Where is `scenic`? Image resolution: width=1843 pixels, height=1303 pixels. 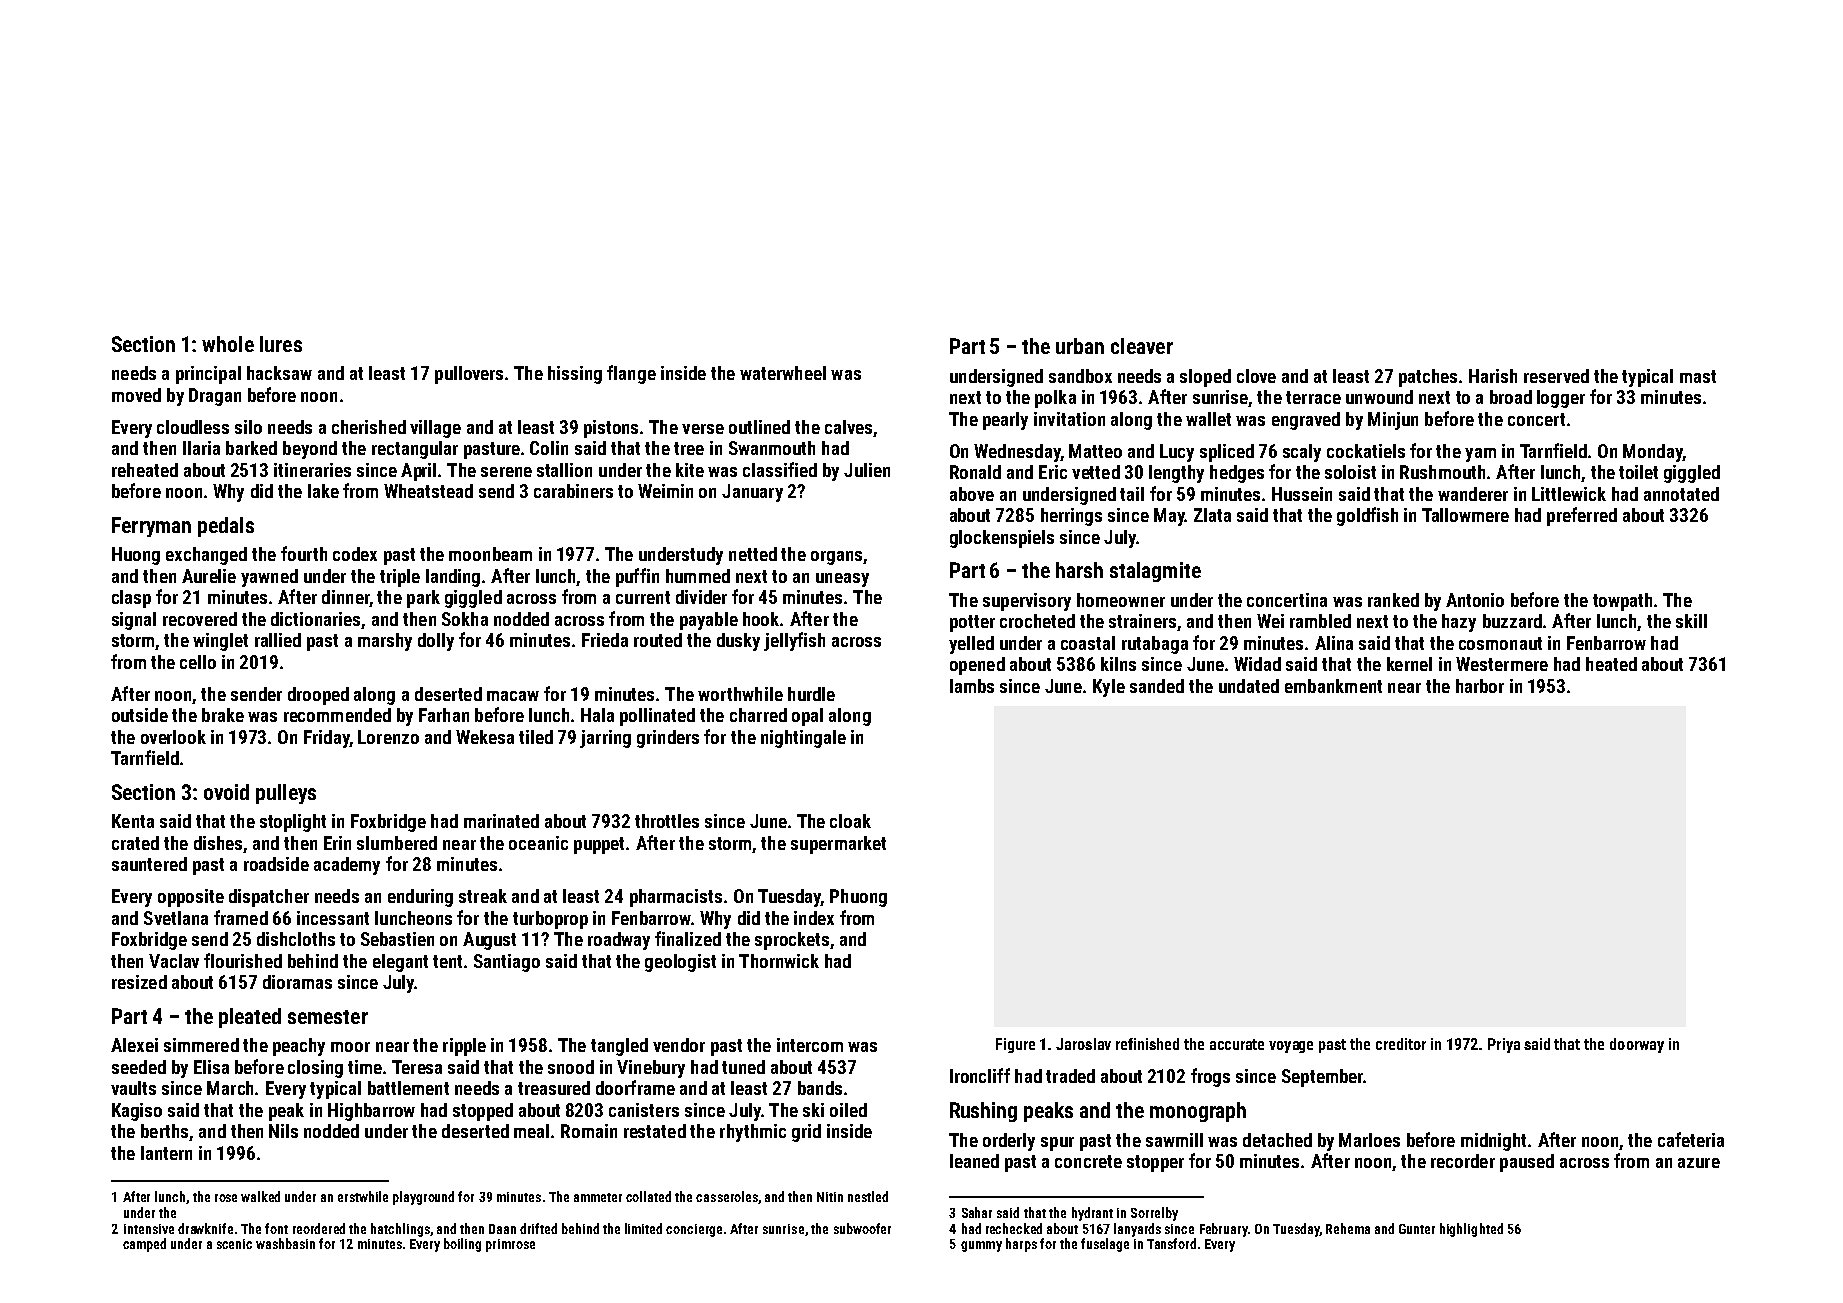 scenic is located at coordinates (234, 1244).
